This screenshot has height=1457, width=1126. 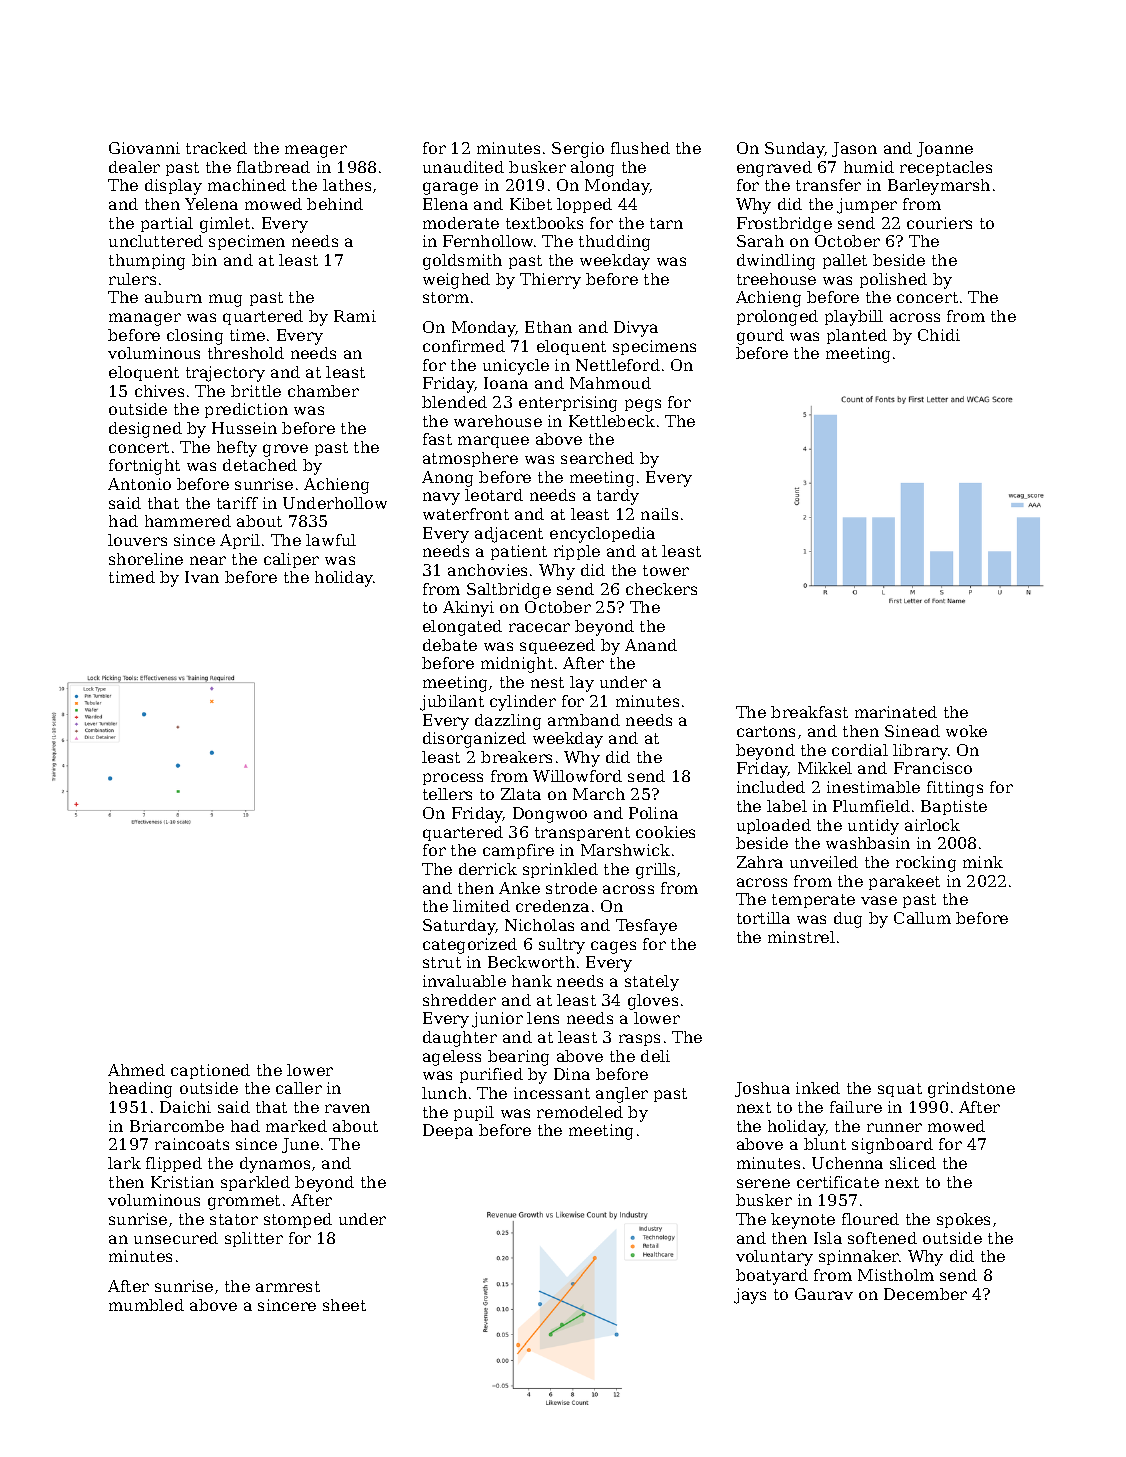 What do you see at coordinates (447, 794) in the screenshot?
I see `tellers` at bounding box center [447, 794].
